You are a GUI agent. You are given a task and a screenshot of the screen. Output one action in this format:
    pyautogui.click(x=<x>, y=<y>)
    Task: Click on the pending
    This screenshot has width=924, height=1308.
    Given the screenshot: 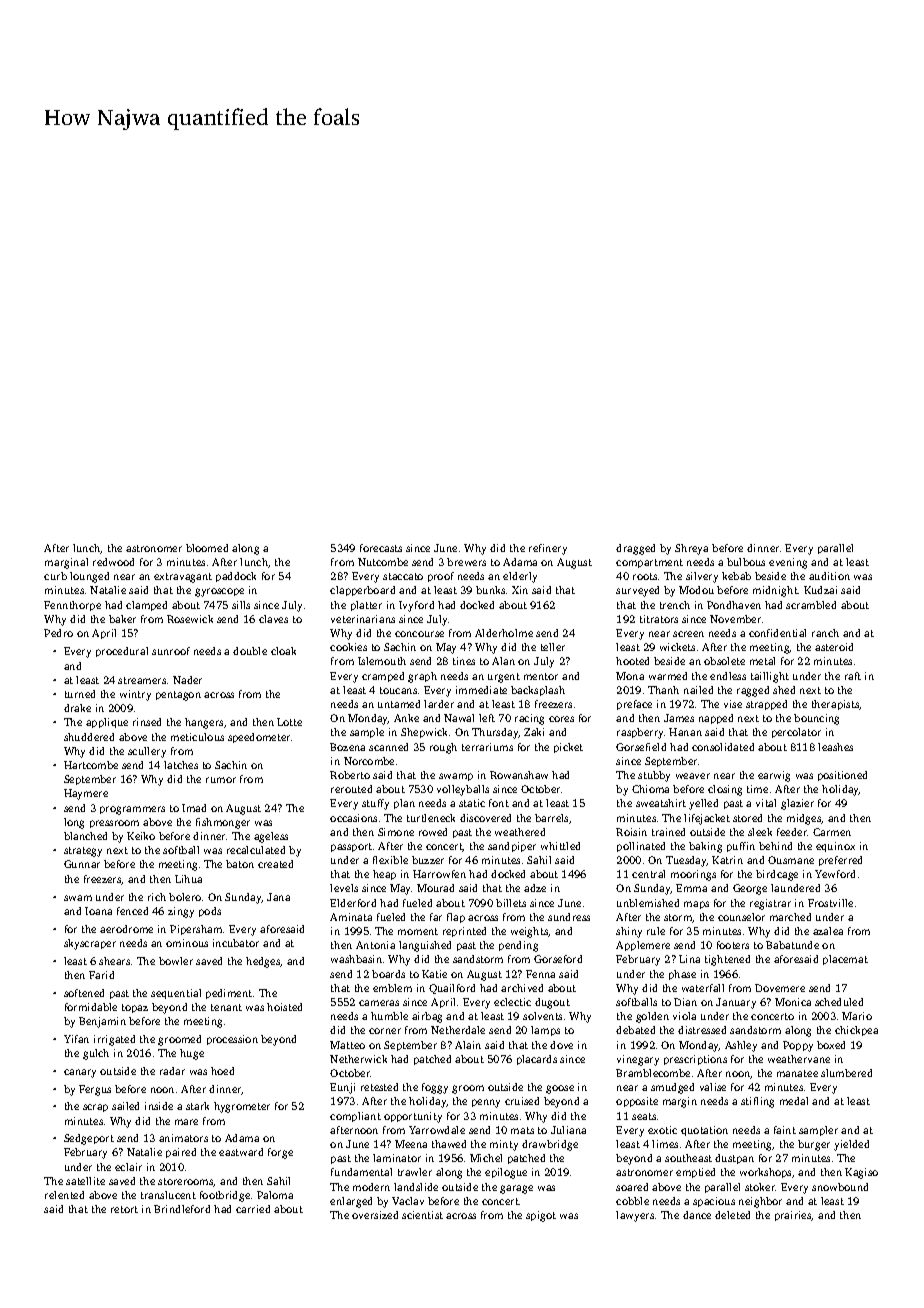 What is the action you would take?
    pyautogui.click(x=518, y=946)
